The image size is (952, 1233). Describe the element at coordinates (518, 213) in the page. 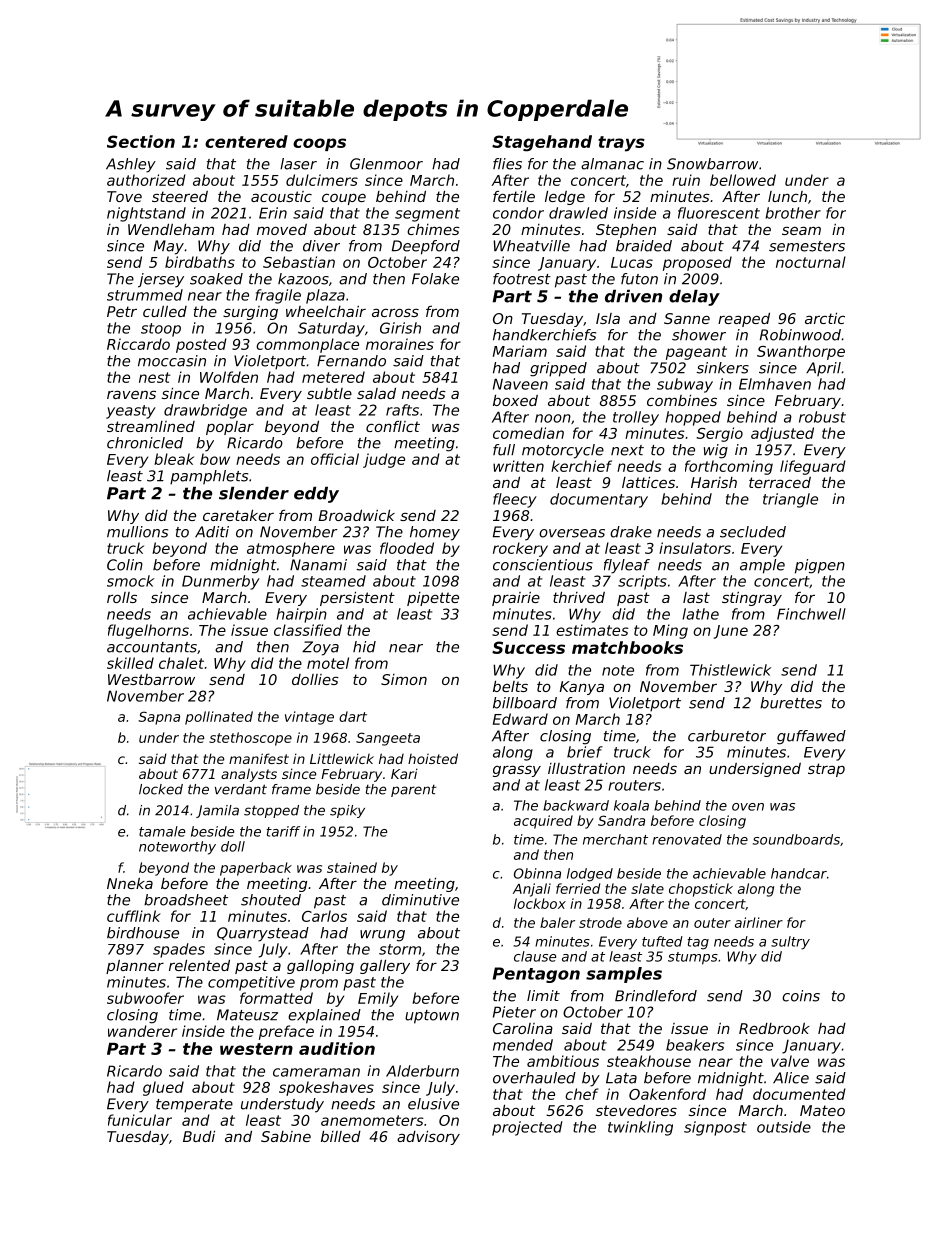

I see `condor` at that location.
